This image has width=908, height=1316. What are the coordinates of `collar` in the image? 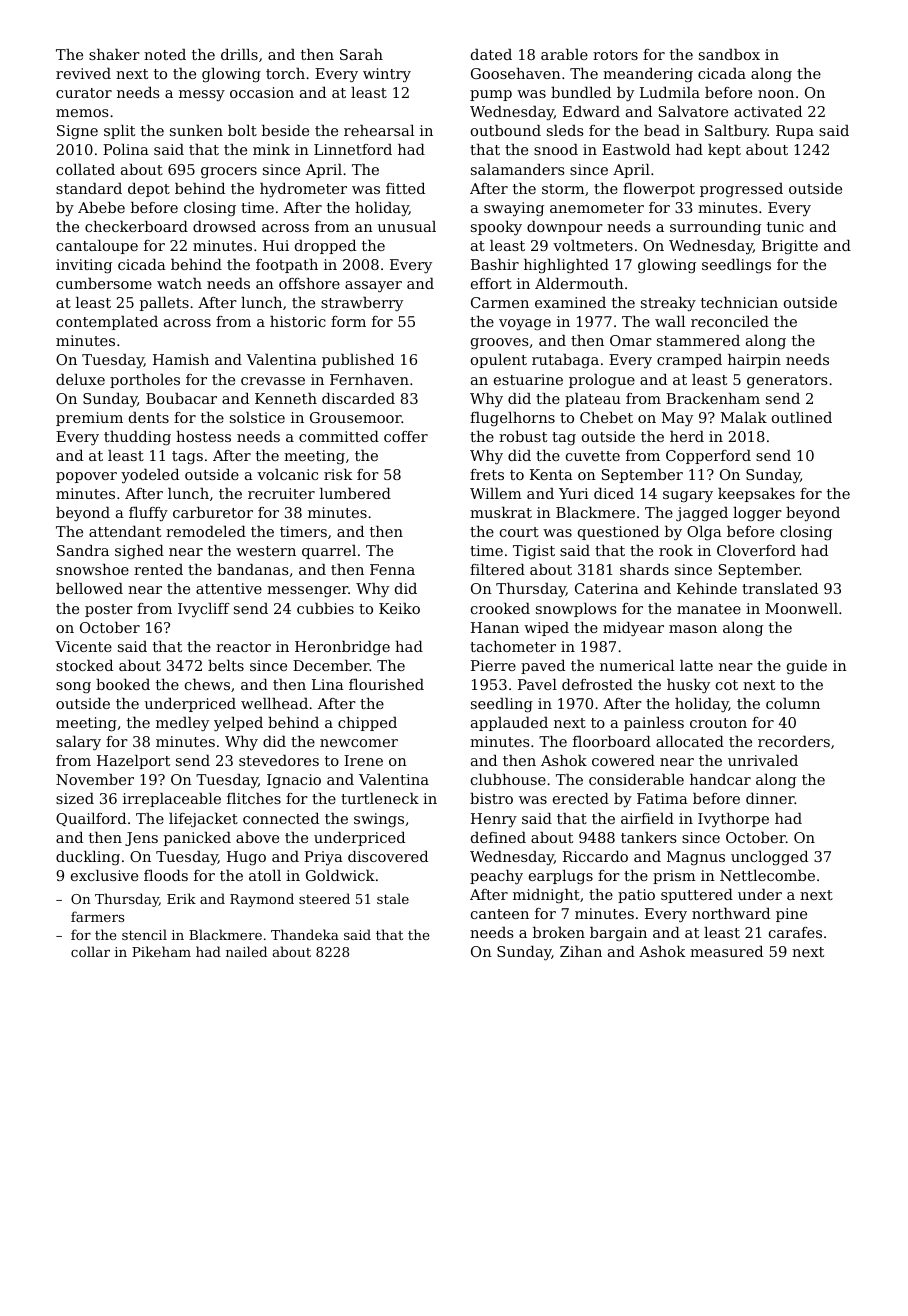 It's located at (90, 951).
